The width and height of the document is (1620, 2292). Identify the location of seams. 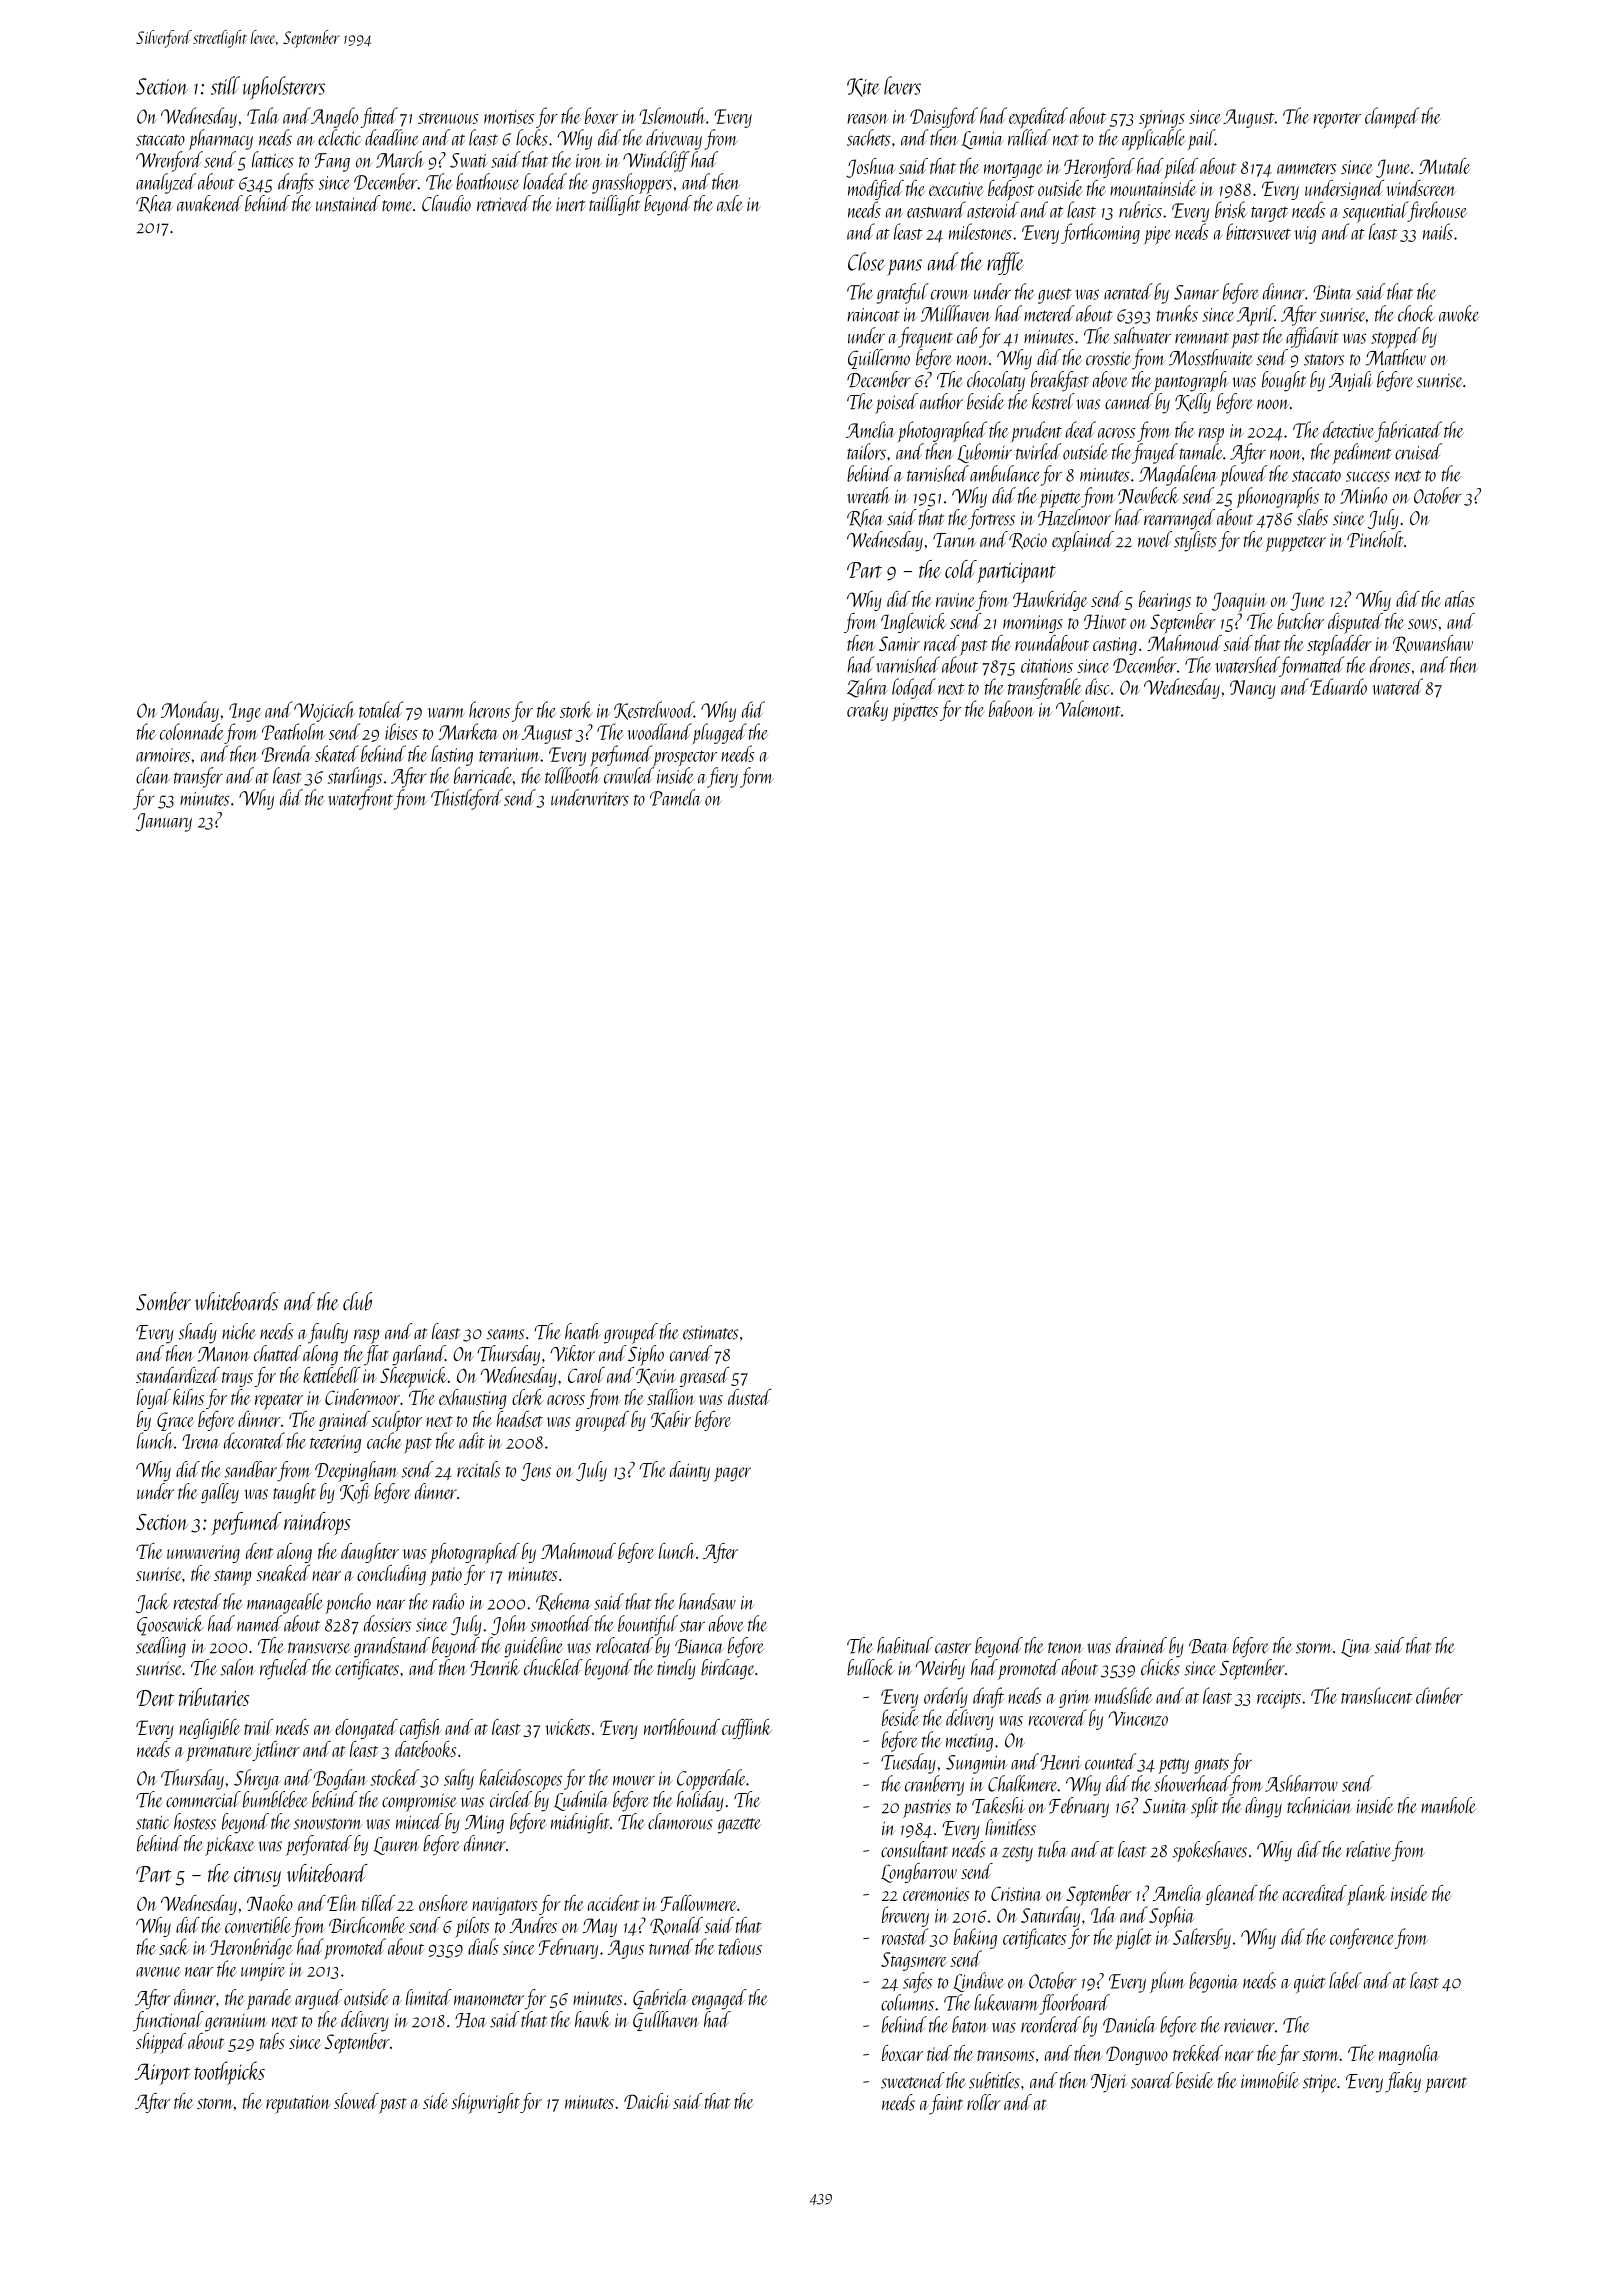
(505, 1334).
